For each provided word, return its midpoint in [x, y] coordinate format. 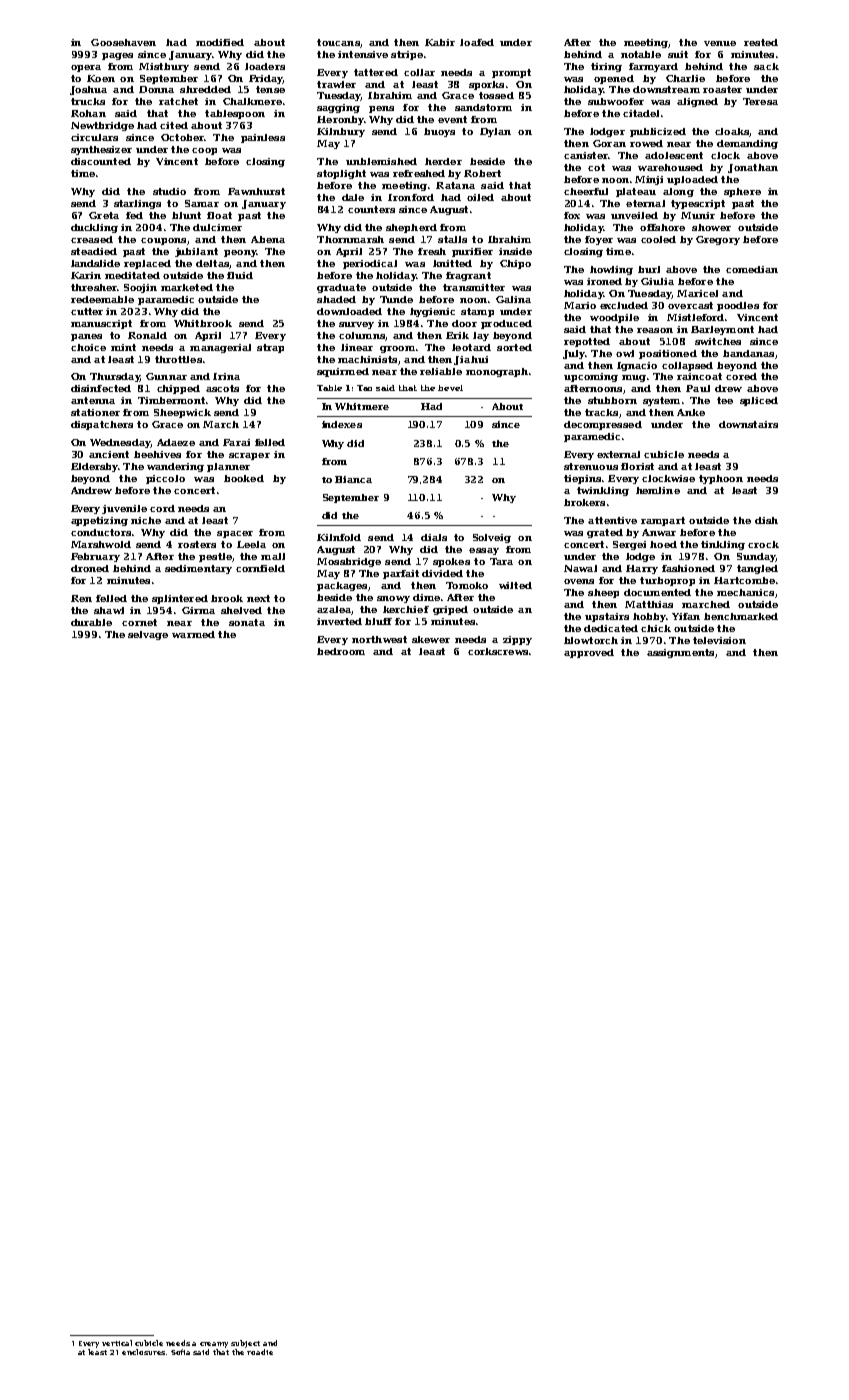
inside [515, 251]
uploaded [692, 180]
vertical [117, 1343]
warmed [193, 634]
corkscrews [498, 651]
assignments [680, 653]
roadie [260, 1352]
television [719, 640]
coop [204, 151]
